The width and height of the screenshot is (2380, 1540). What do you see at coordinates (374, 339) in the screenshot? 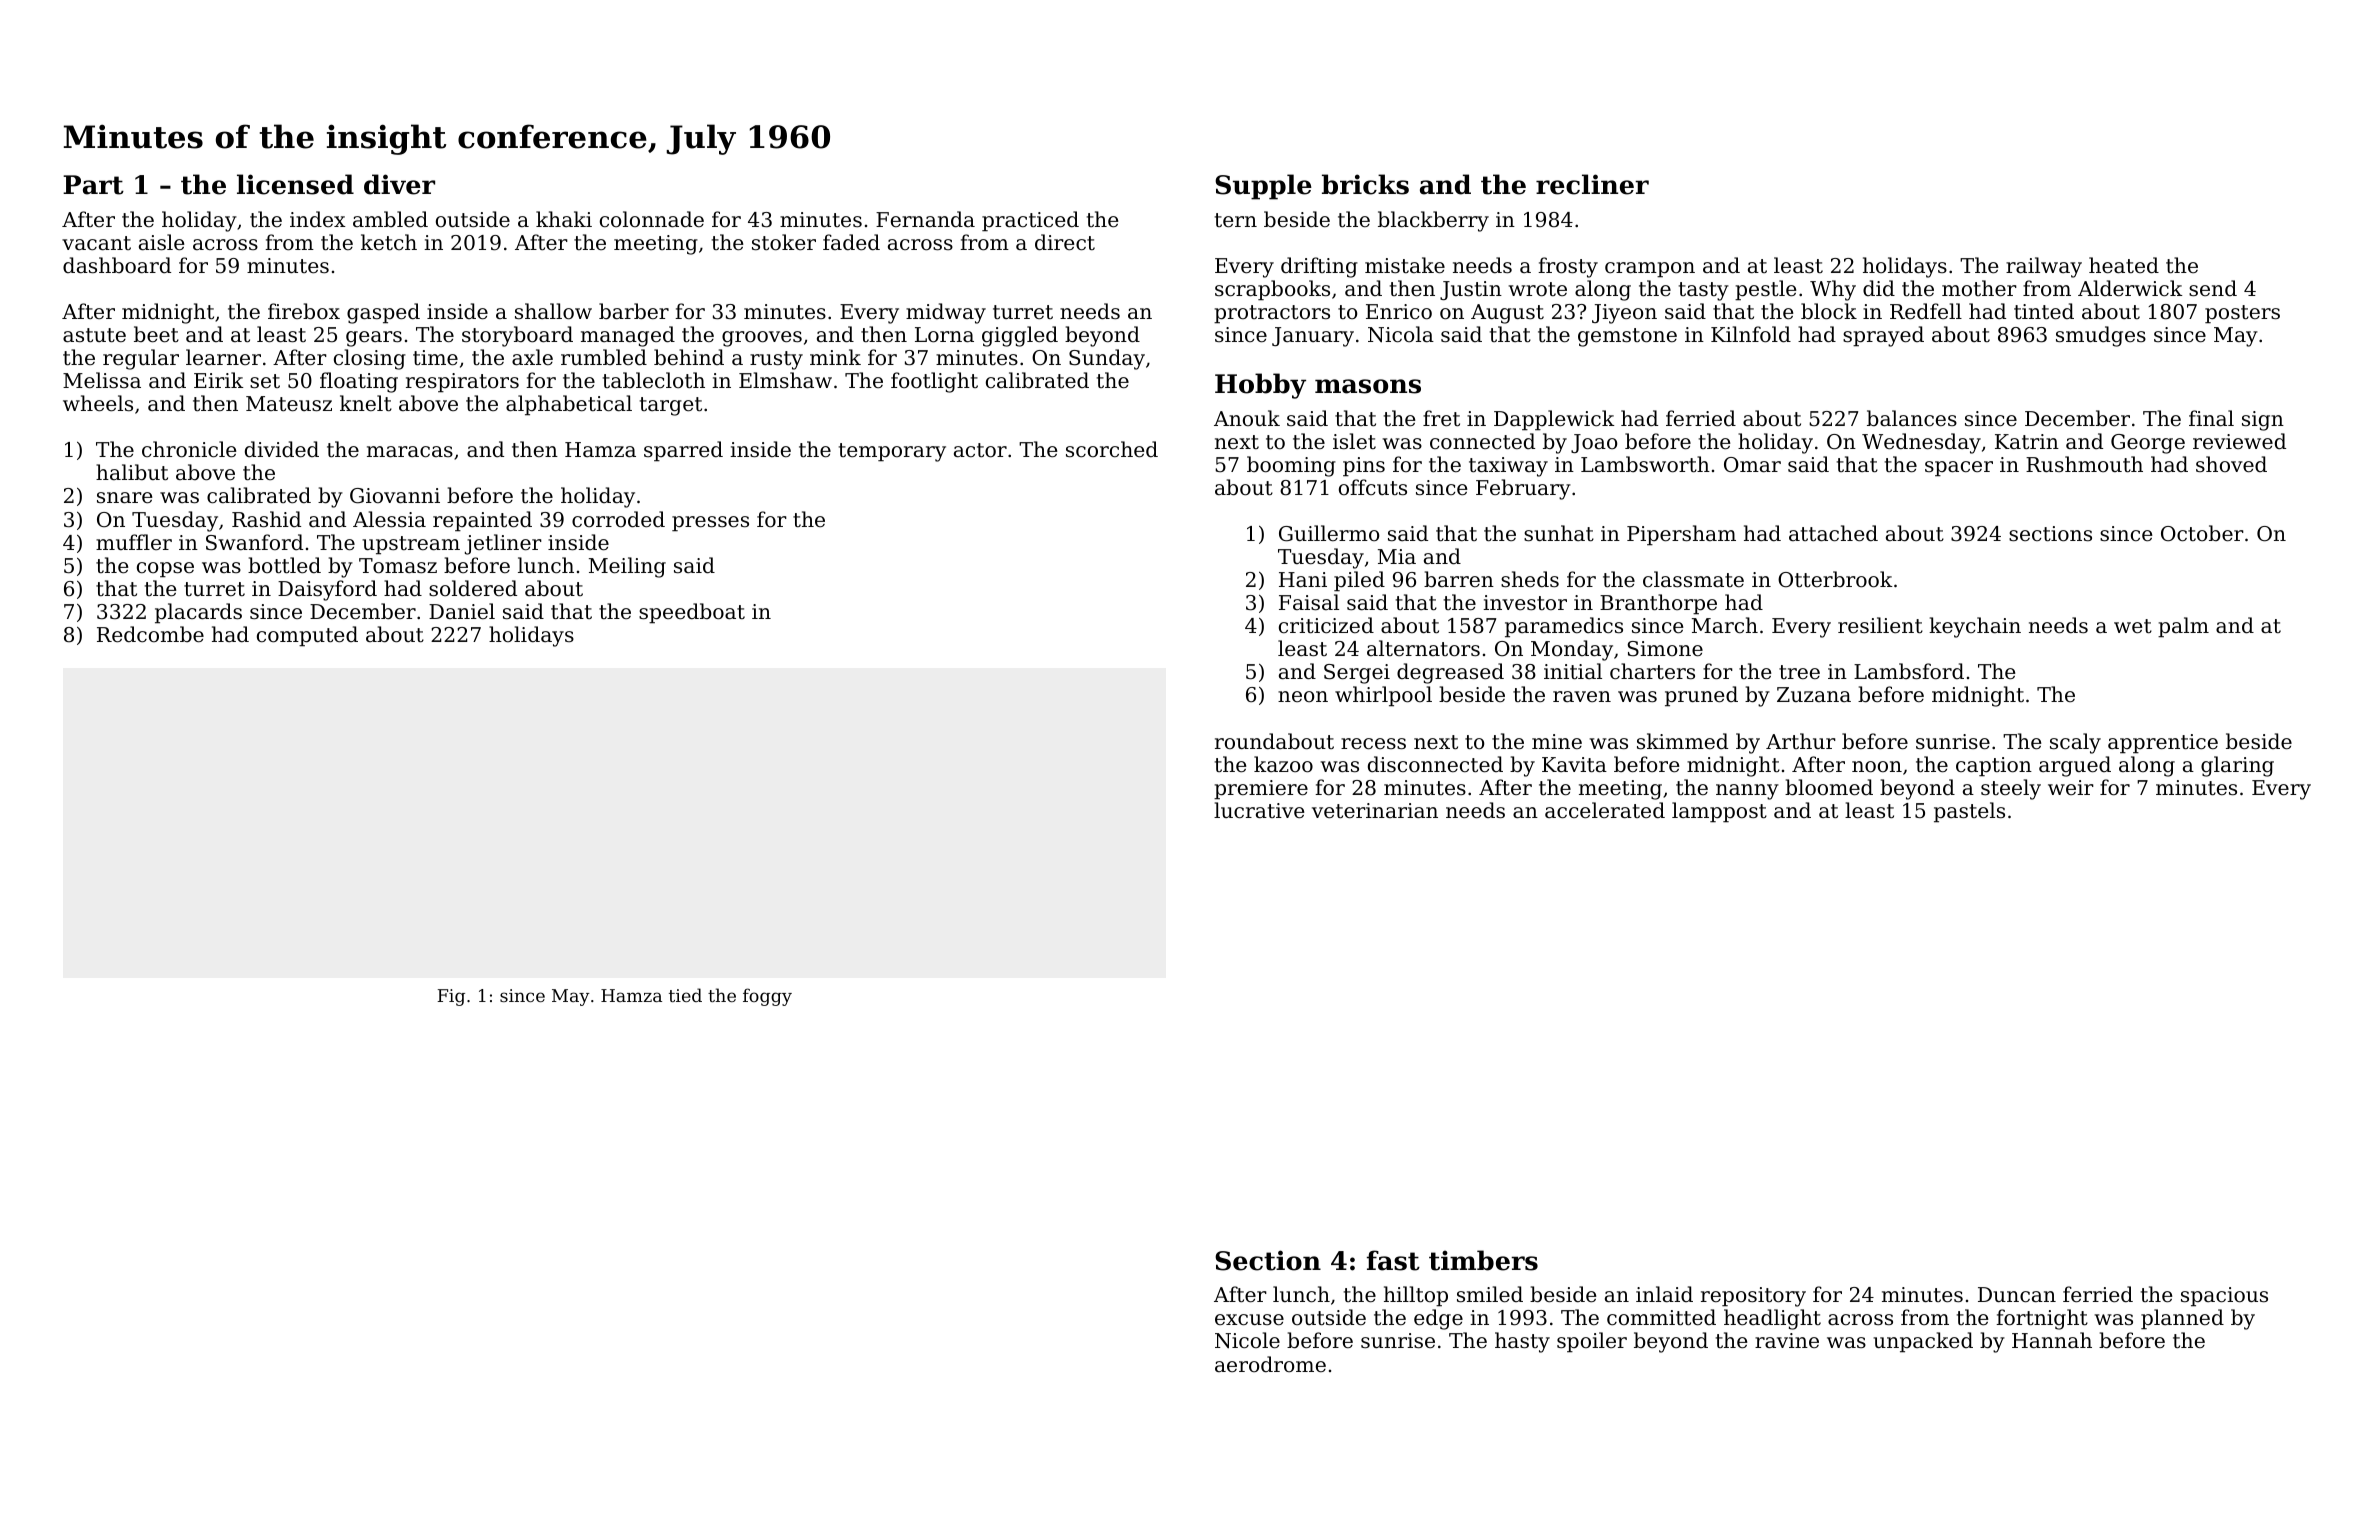
I see `gears` at bounding box center [374, 339].
